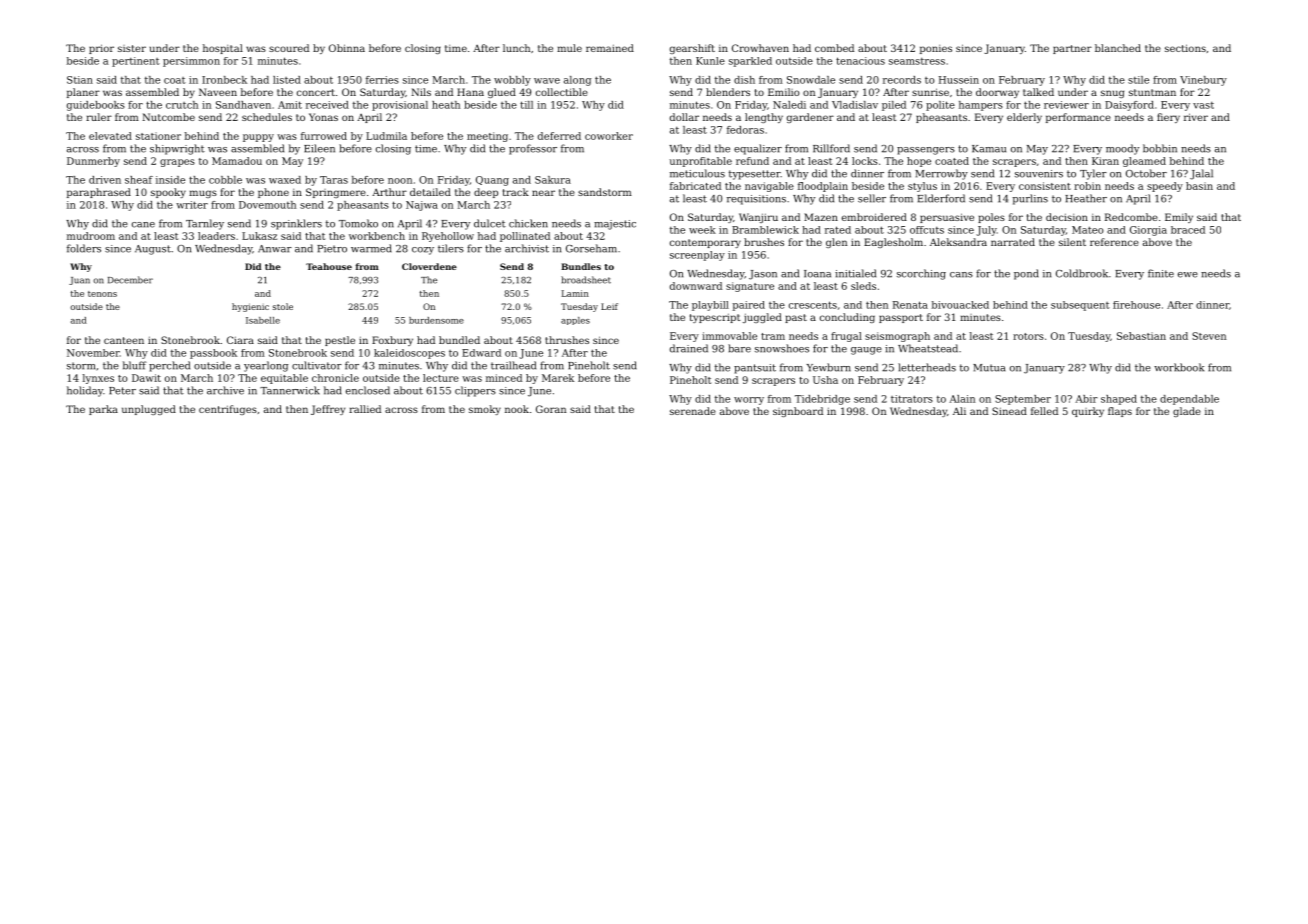 This image has height=924, width=1308. What do you see at coordinates (798, 412) in the image?
I see `signboard` at bounding box center [798, 412].
